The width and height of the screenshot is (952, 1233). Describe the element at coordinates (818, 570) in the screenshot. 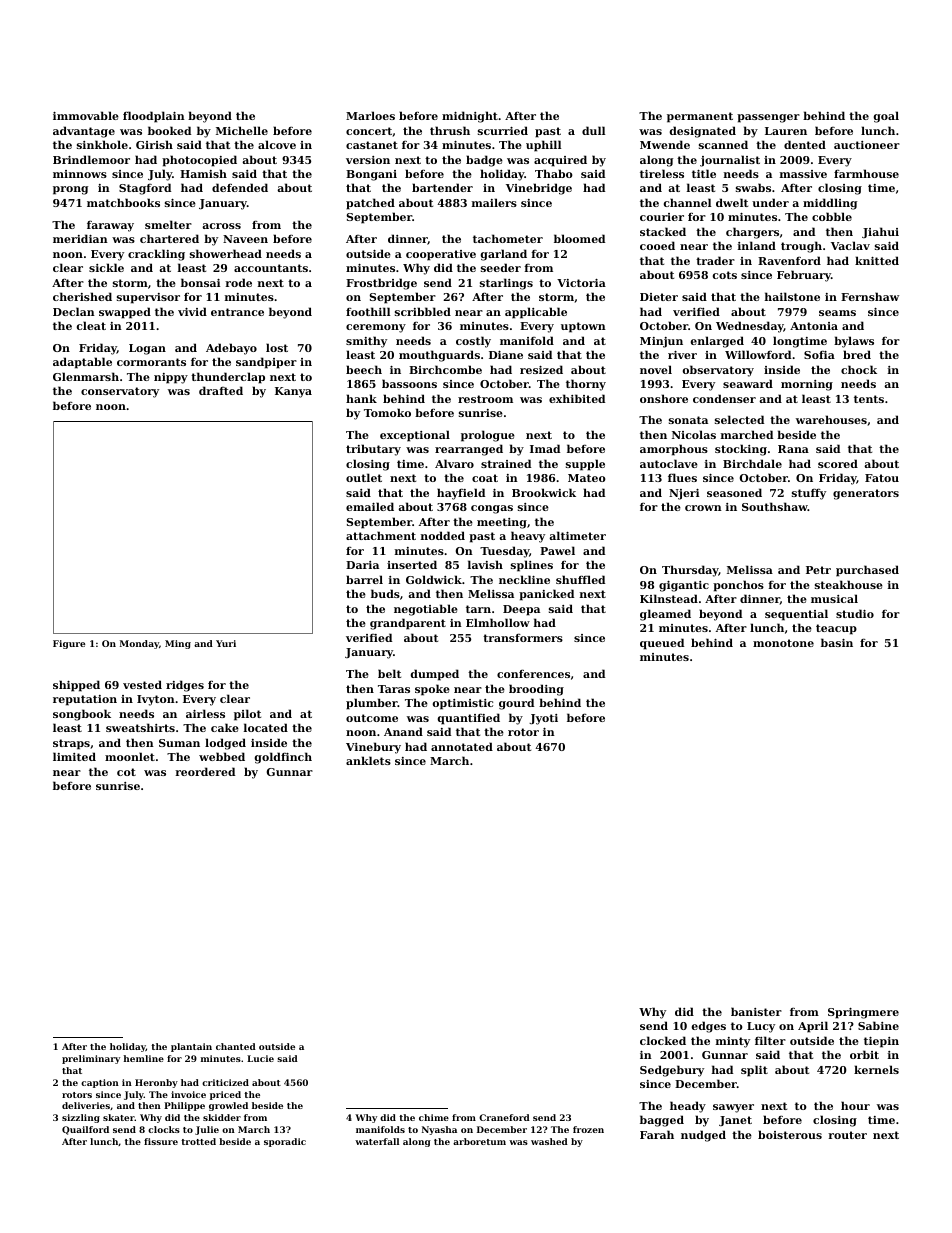

I see `Petr` at that location.
